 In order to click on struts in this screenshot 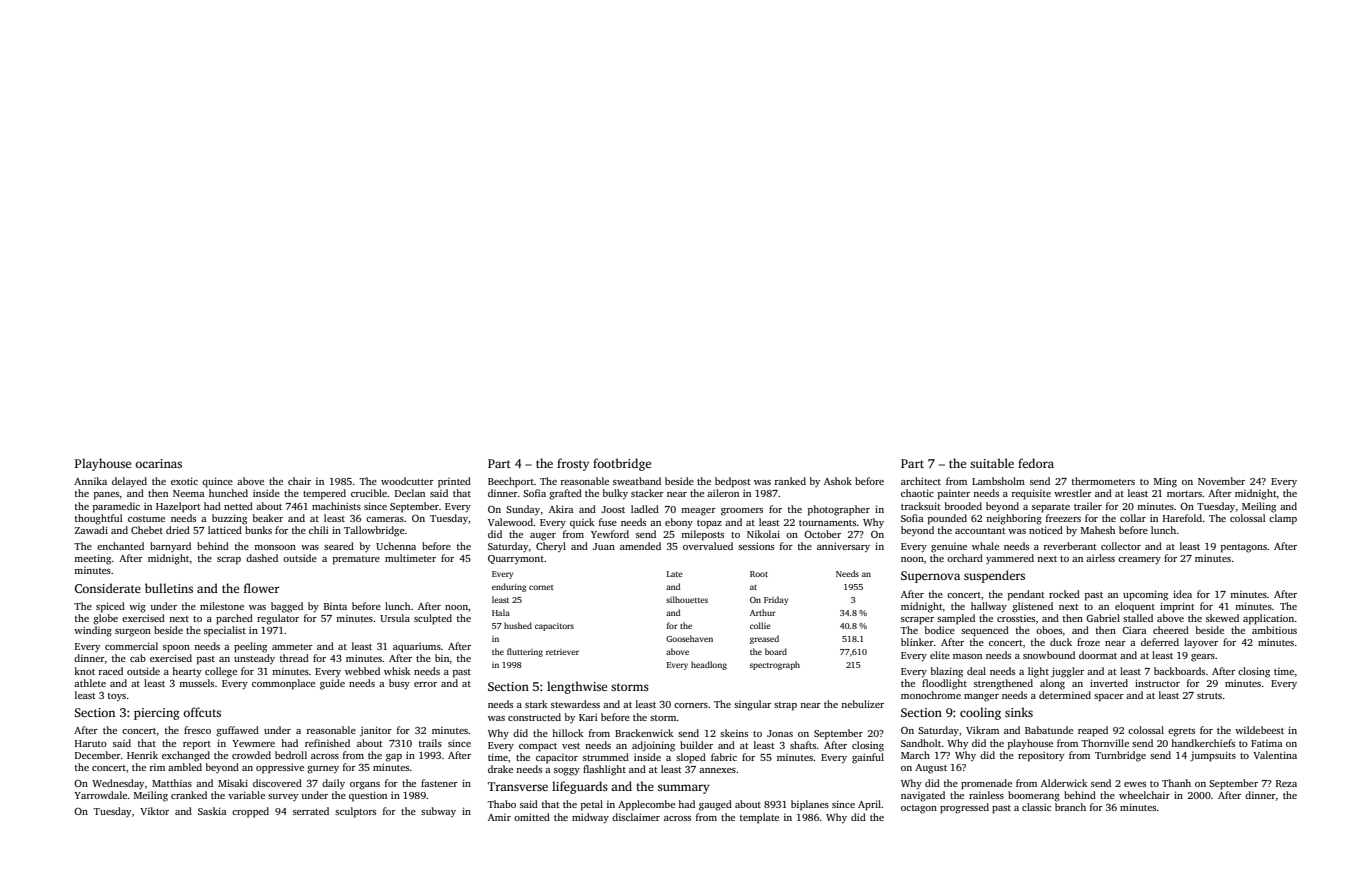, I will do `click(1209, 696)`.
